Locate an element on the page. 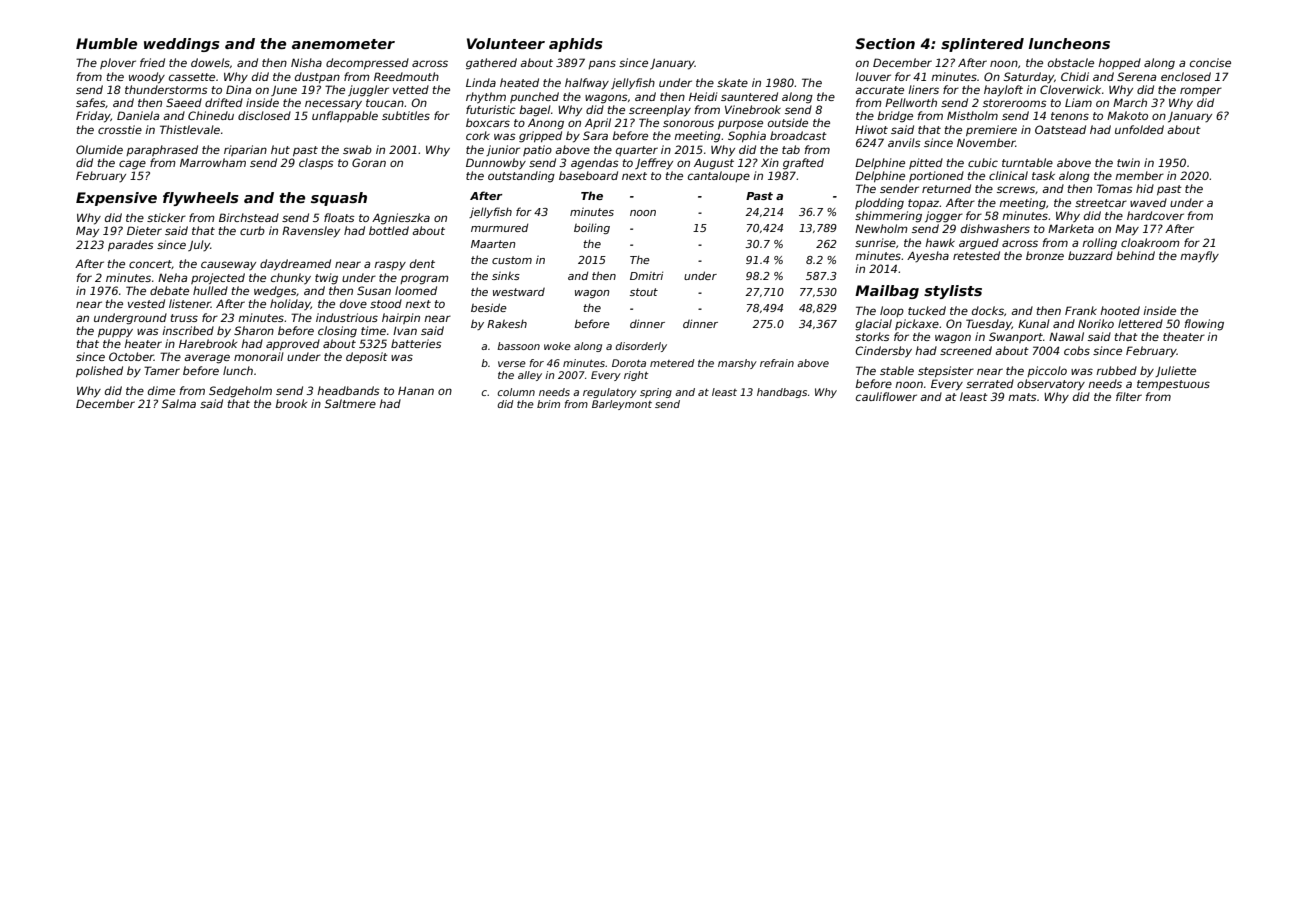 Image resolution: width=1308 pixels, height=924 pixels. weddings is located at coordinates (182, 45).
